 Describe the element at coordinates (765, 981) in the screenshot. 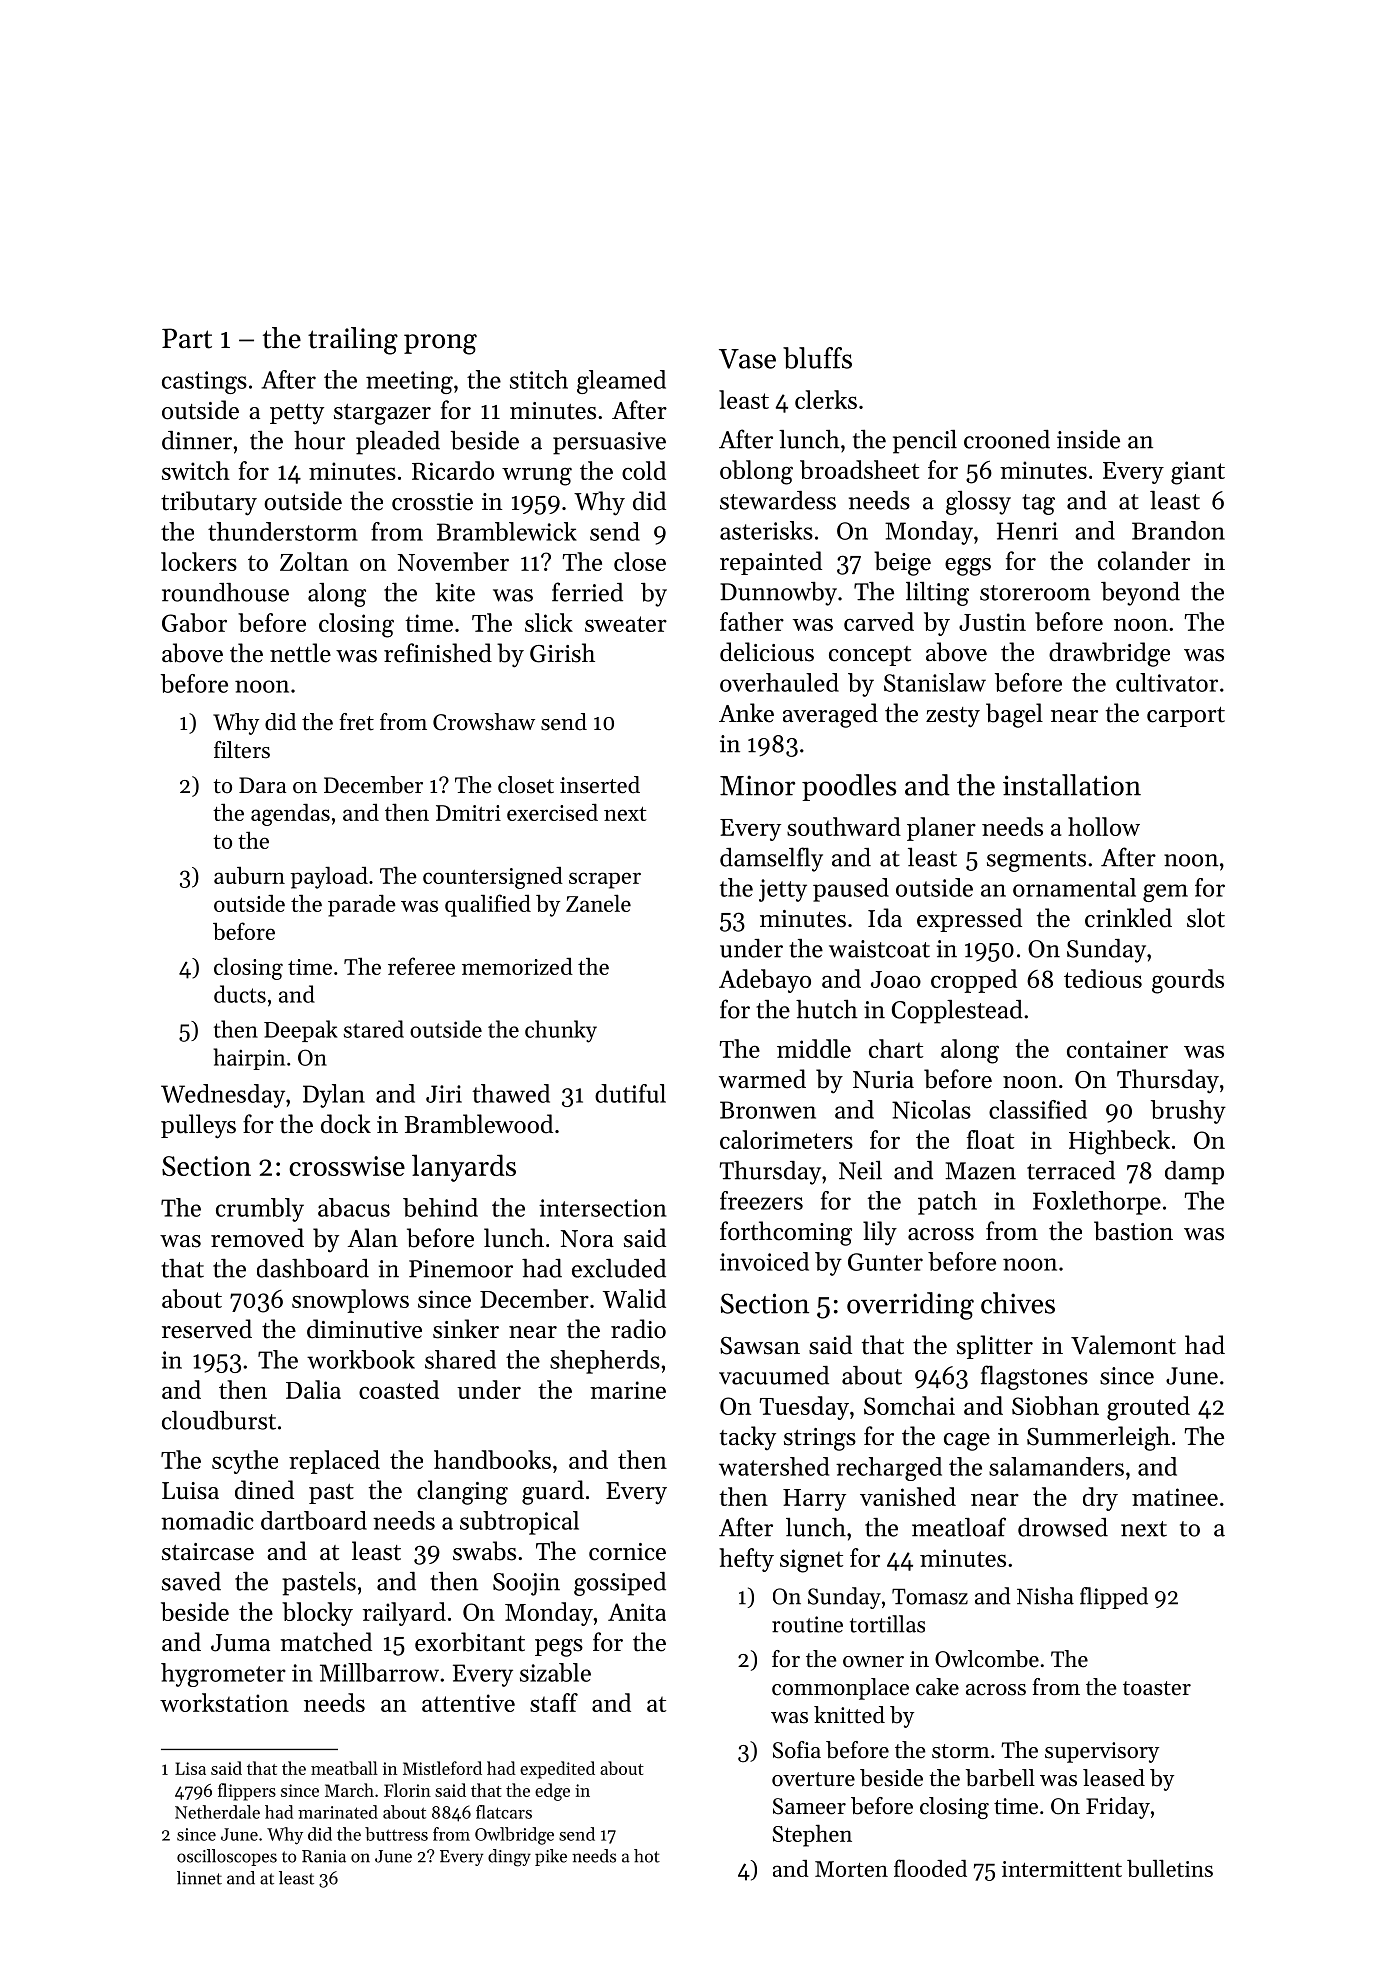

I see `Adebayo` at that location.
